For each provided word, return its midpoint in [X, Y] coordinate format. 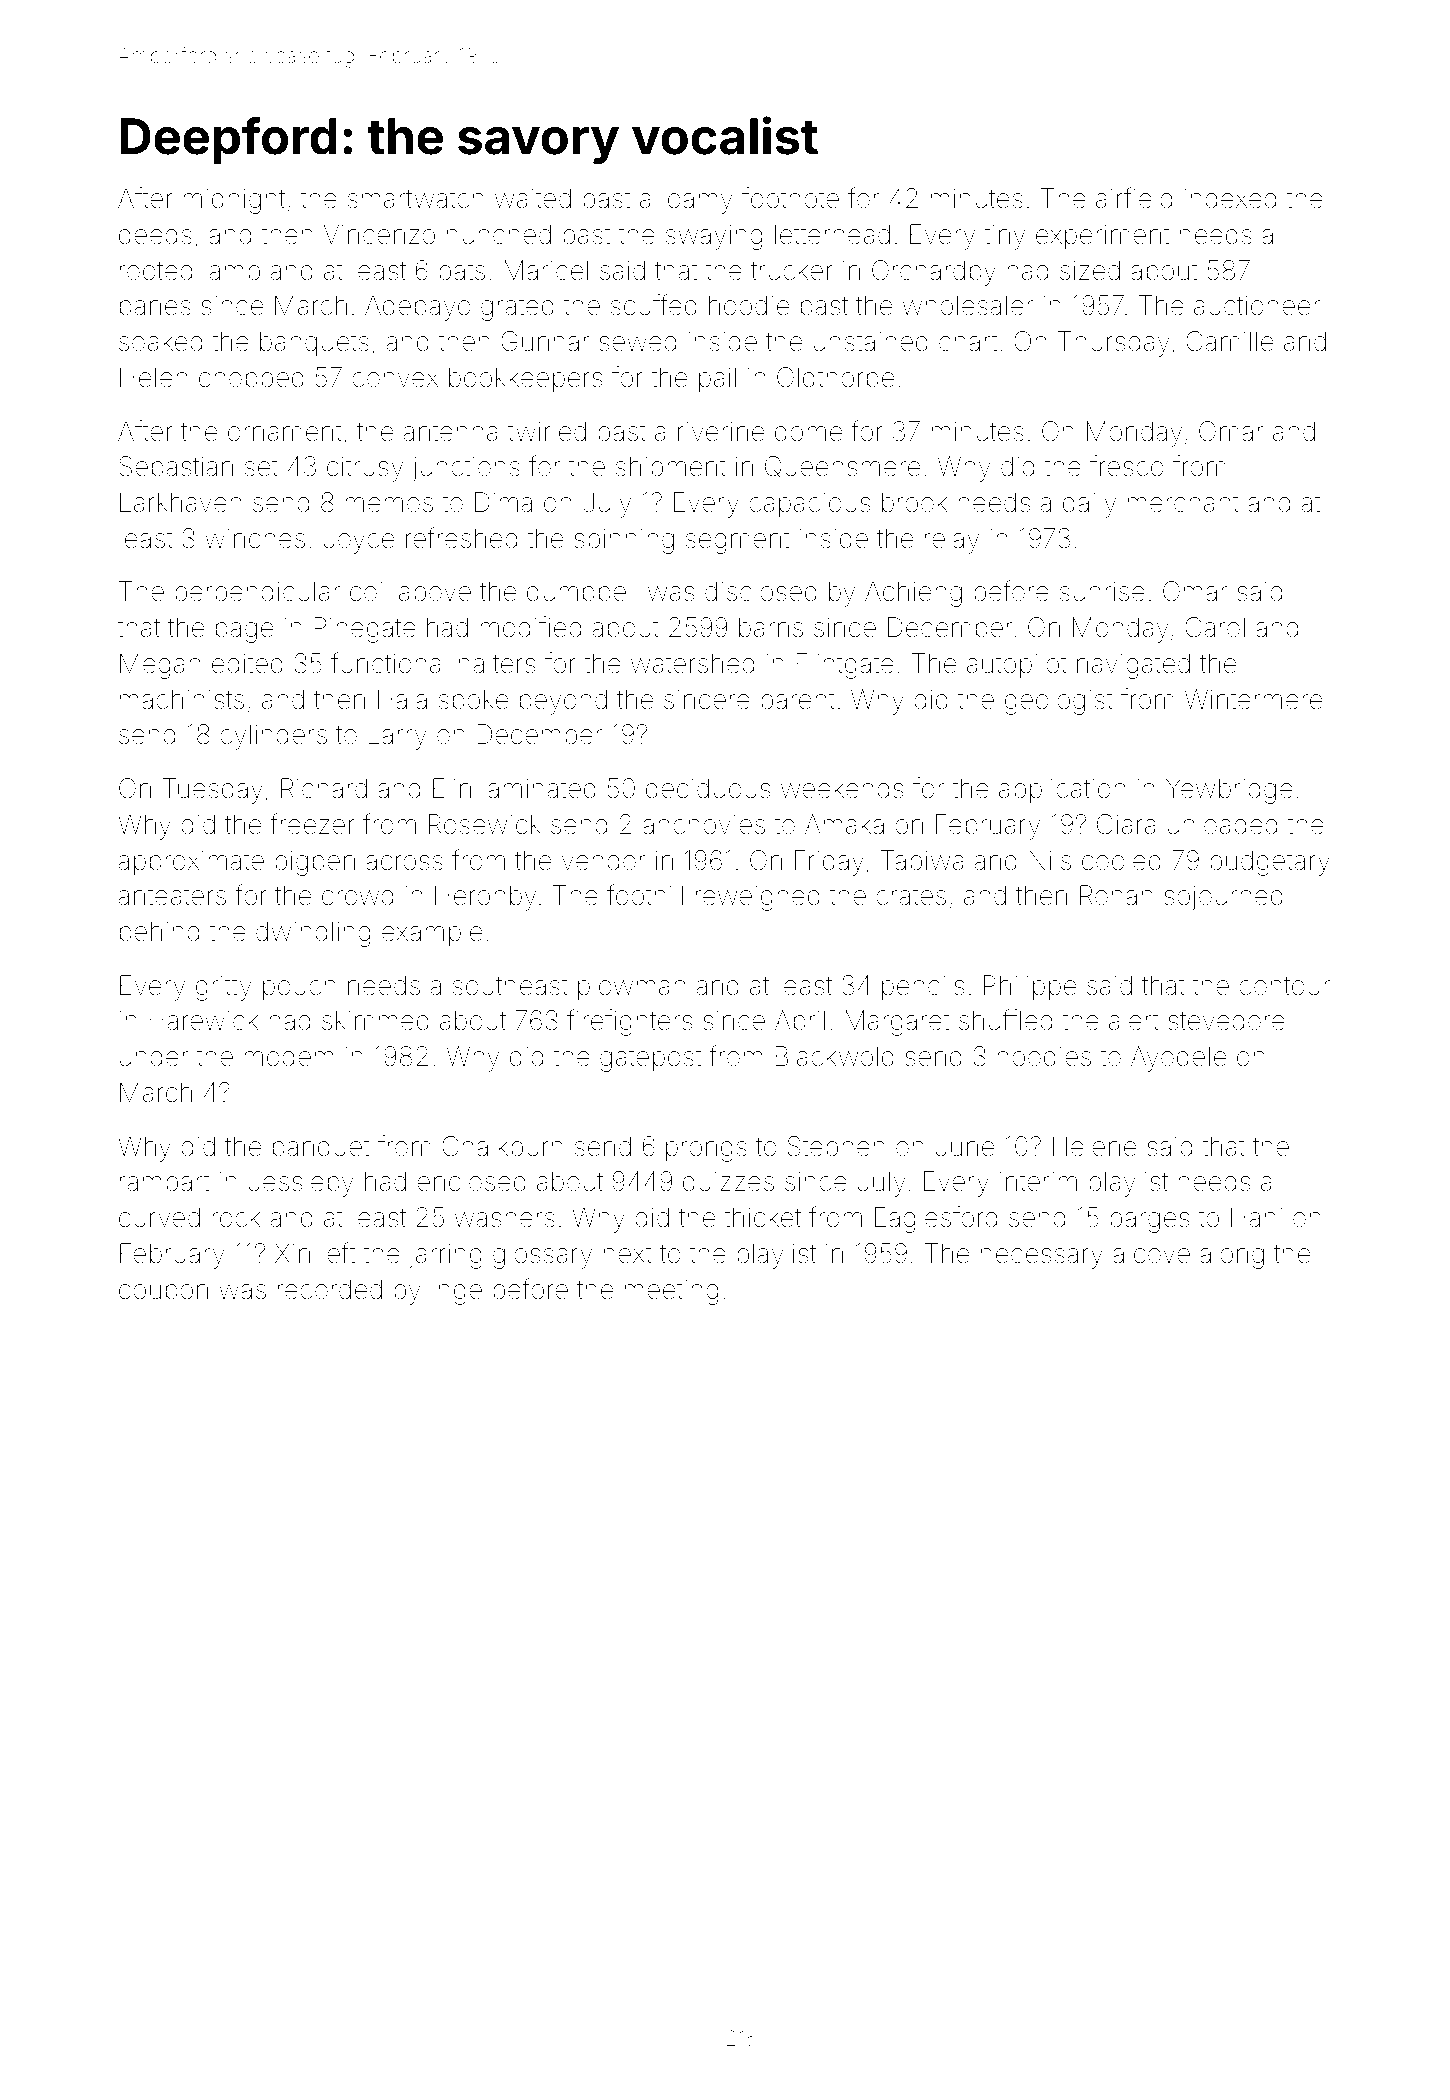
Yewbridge [1229, 791]
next [628, 1254]
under [154, 1056]
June [965, 1146]
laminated [539, 788]
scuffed [654, 305]
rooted [156, 270]
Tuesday [213, 791]
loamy [698, 201]
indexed [1230, 198]
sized [1090, 270]
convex [395, 380]
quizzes [728, 1184]
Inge [457, 1292]
